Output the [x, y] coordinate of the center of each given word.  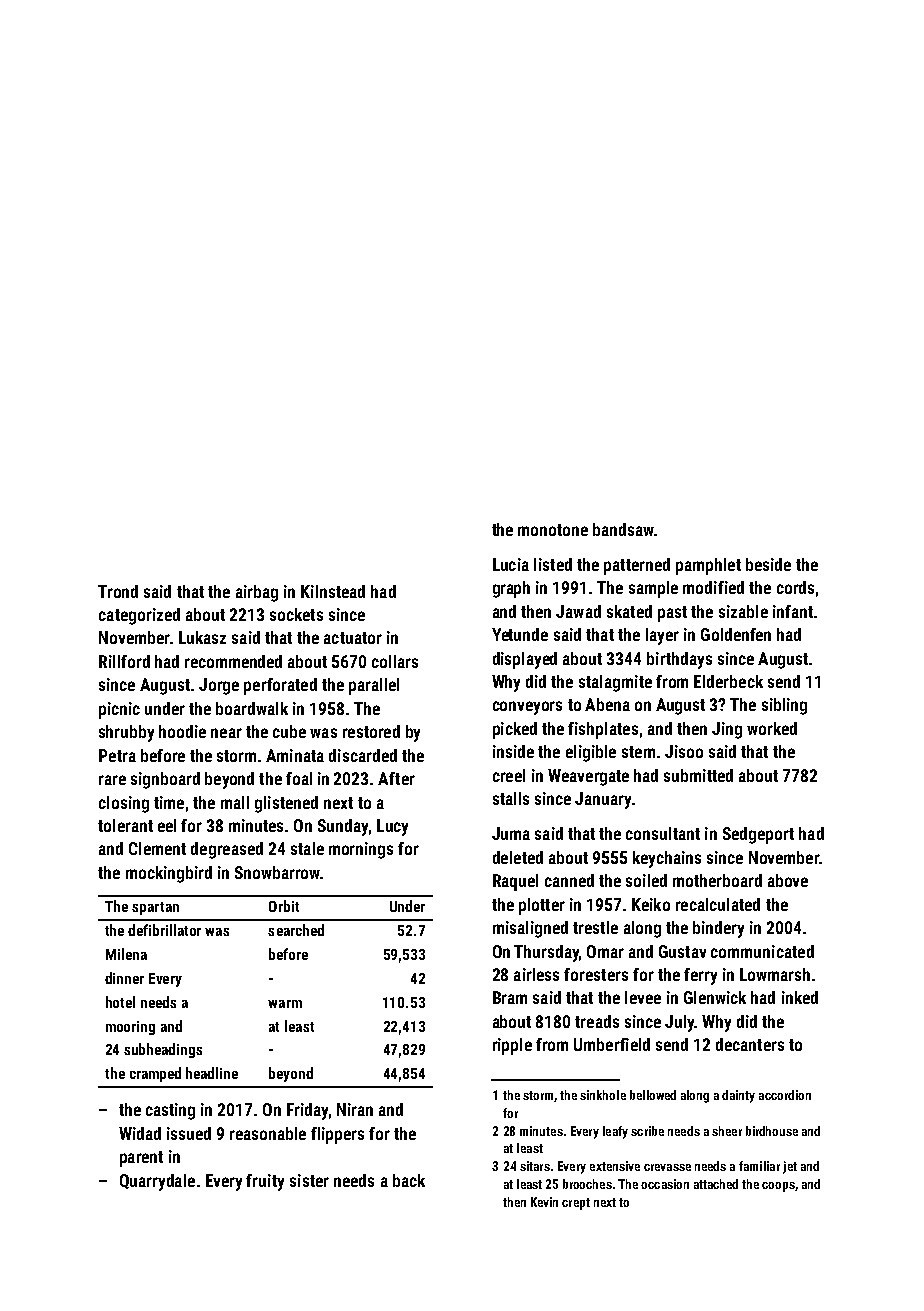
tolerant [125, 825]
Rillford [124, 661]
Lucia [511, 564]
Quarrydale [157, 1182]
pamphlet [708, 566]
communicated [762, 951]
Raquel [515, 882]
